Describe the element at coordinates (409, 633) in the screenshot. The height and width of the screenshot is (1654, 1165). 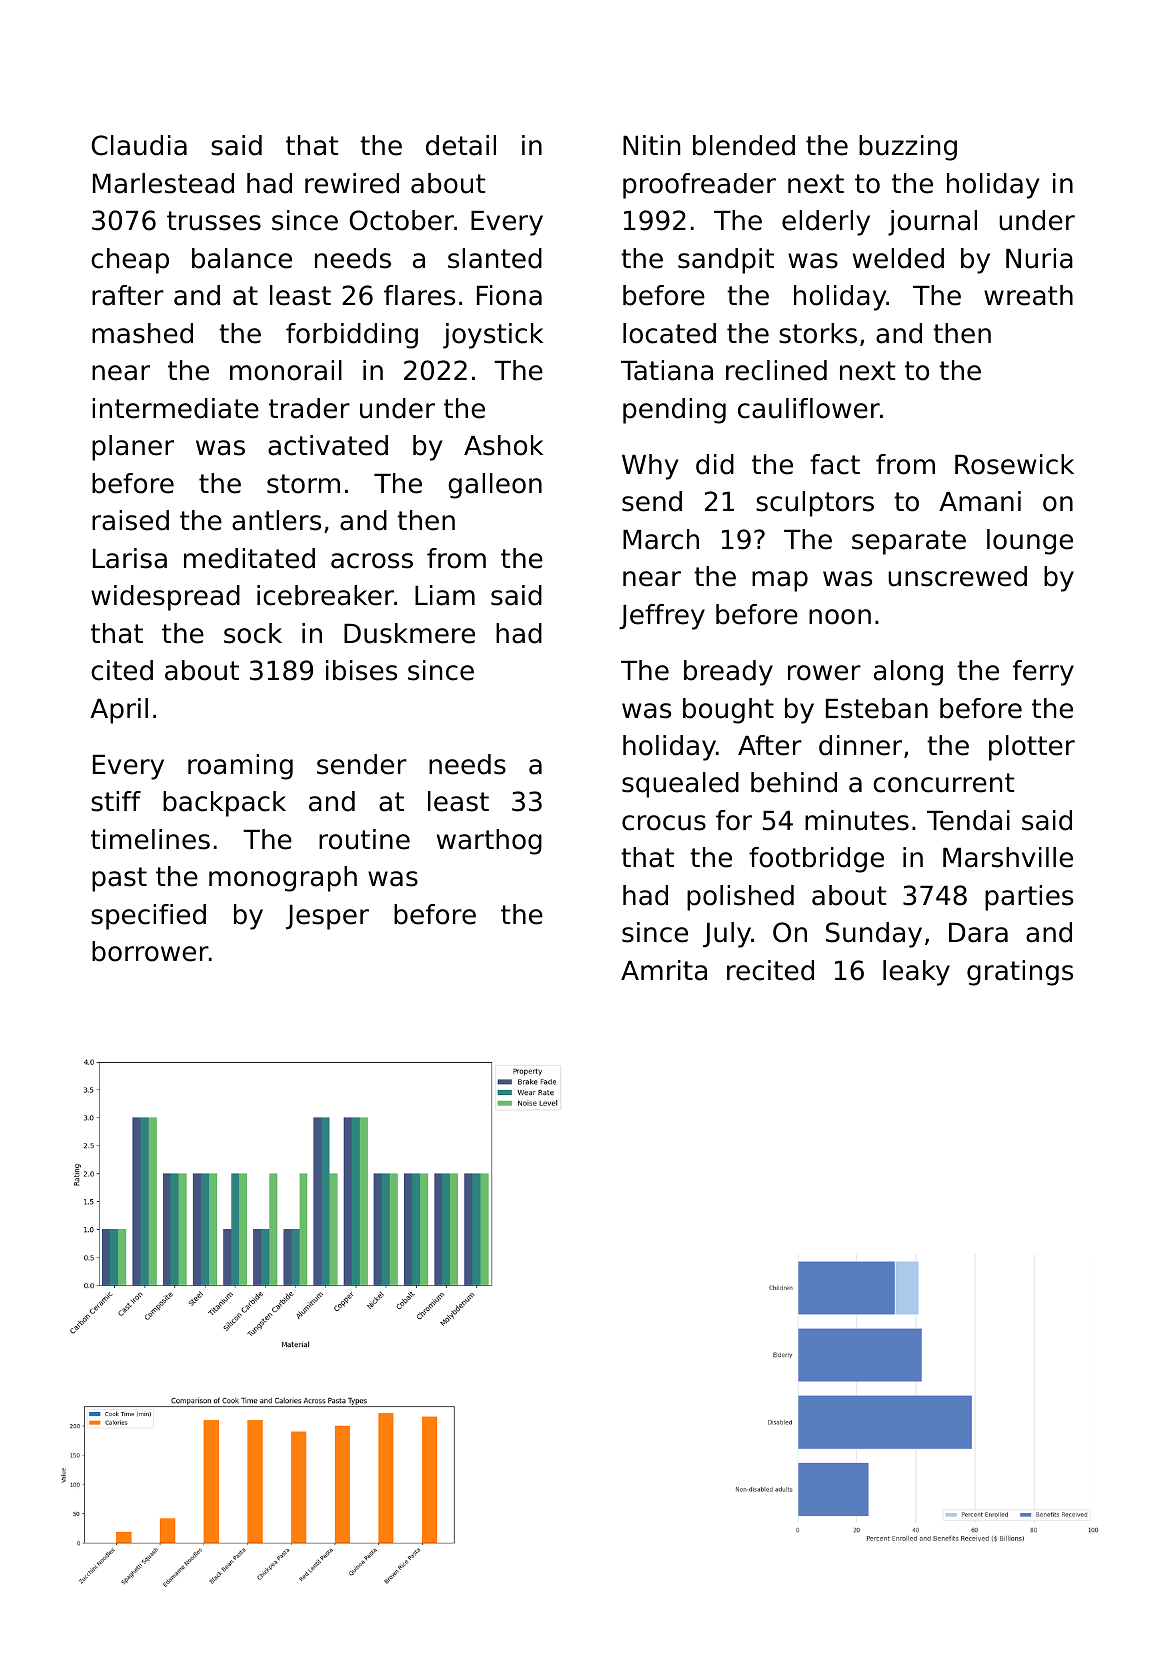
I see `Duskmere` at that location.
